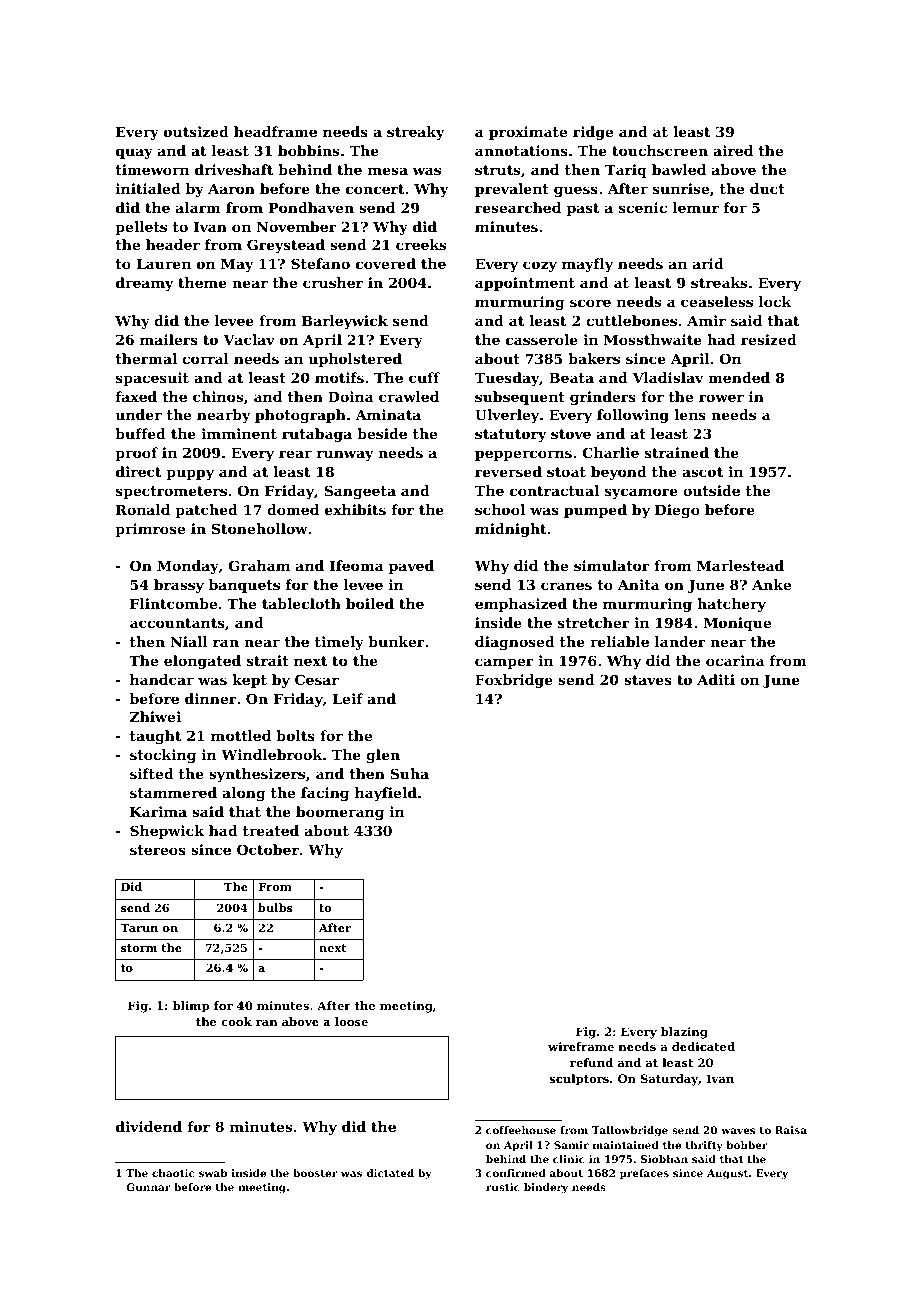 Image resolution: width=924 pixels, height=1308 pixels. I want to click on camper, so click(504, 663).
